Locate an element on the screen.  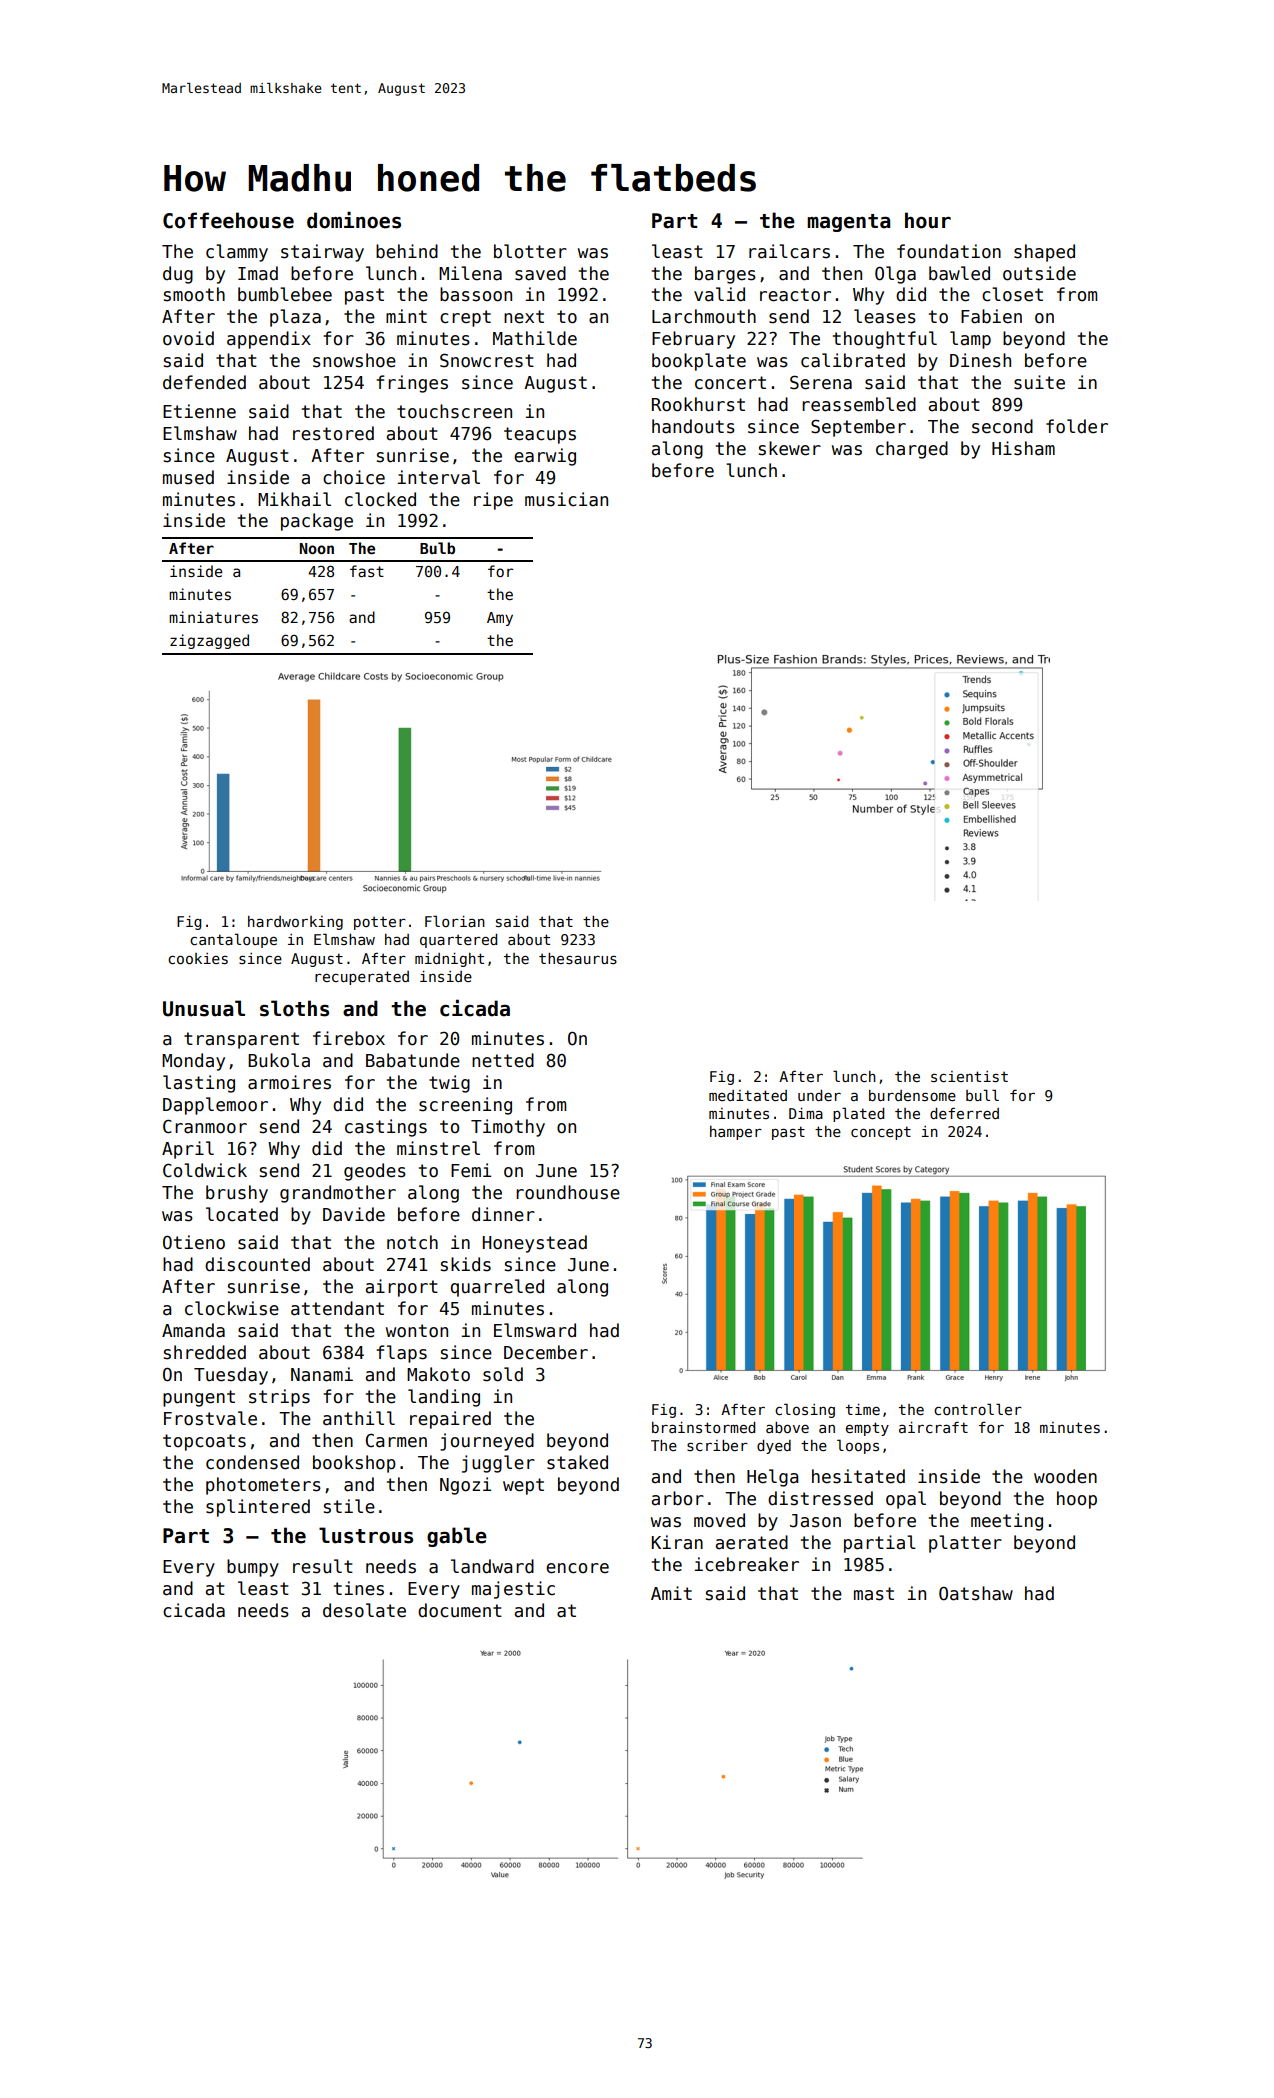
Mathilde is located at coordinates (535, 338).
